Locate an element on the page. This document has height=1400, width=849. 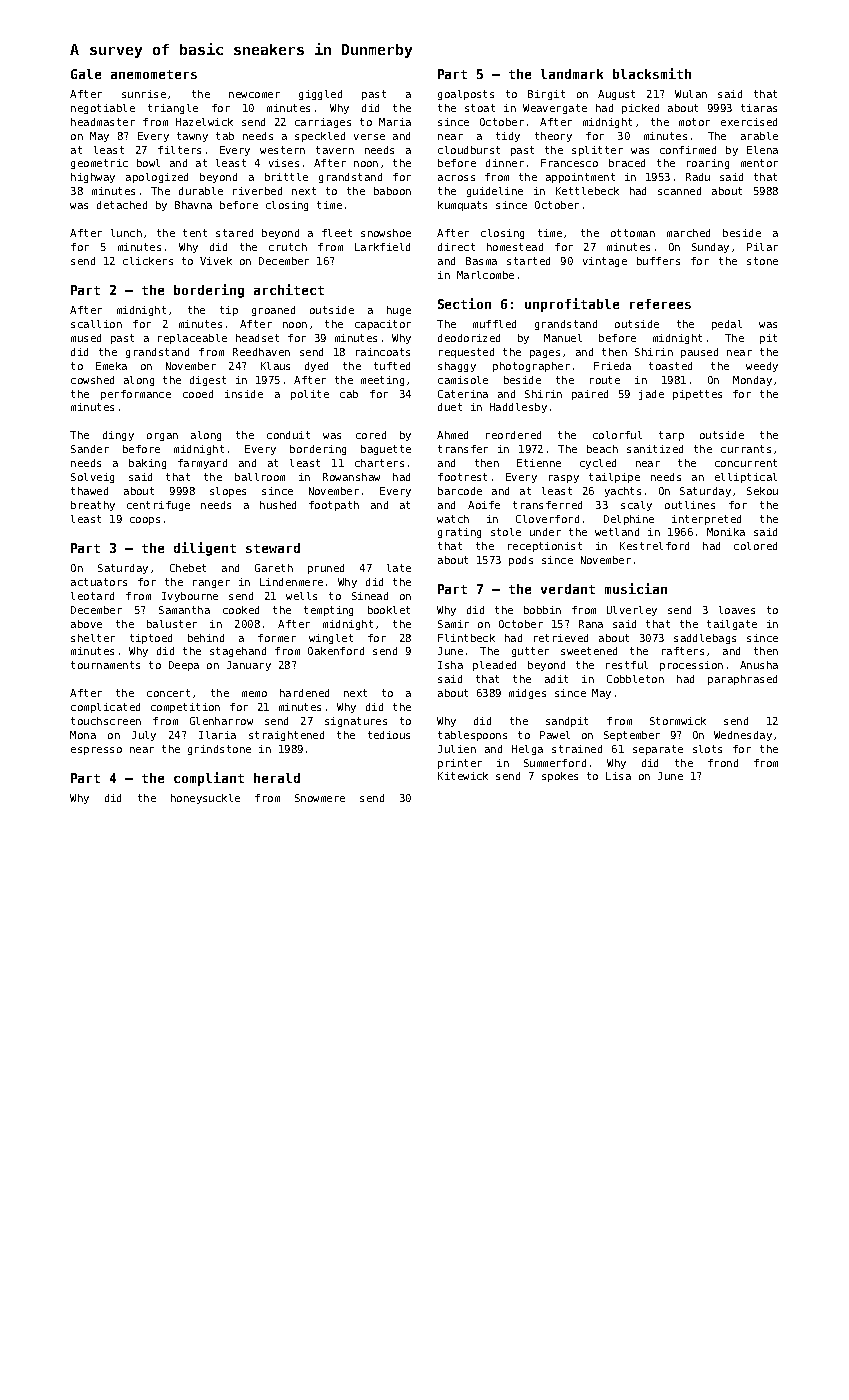
grating is located at coordinates (459, 533).
